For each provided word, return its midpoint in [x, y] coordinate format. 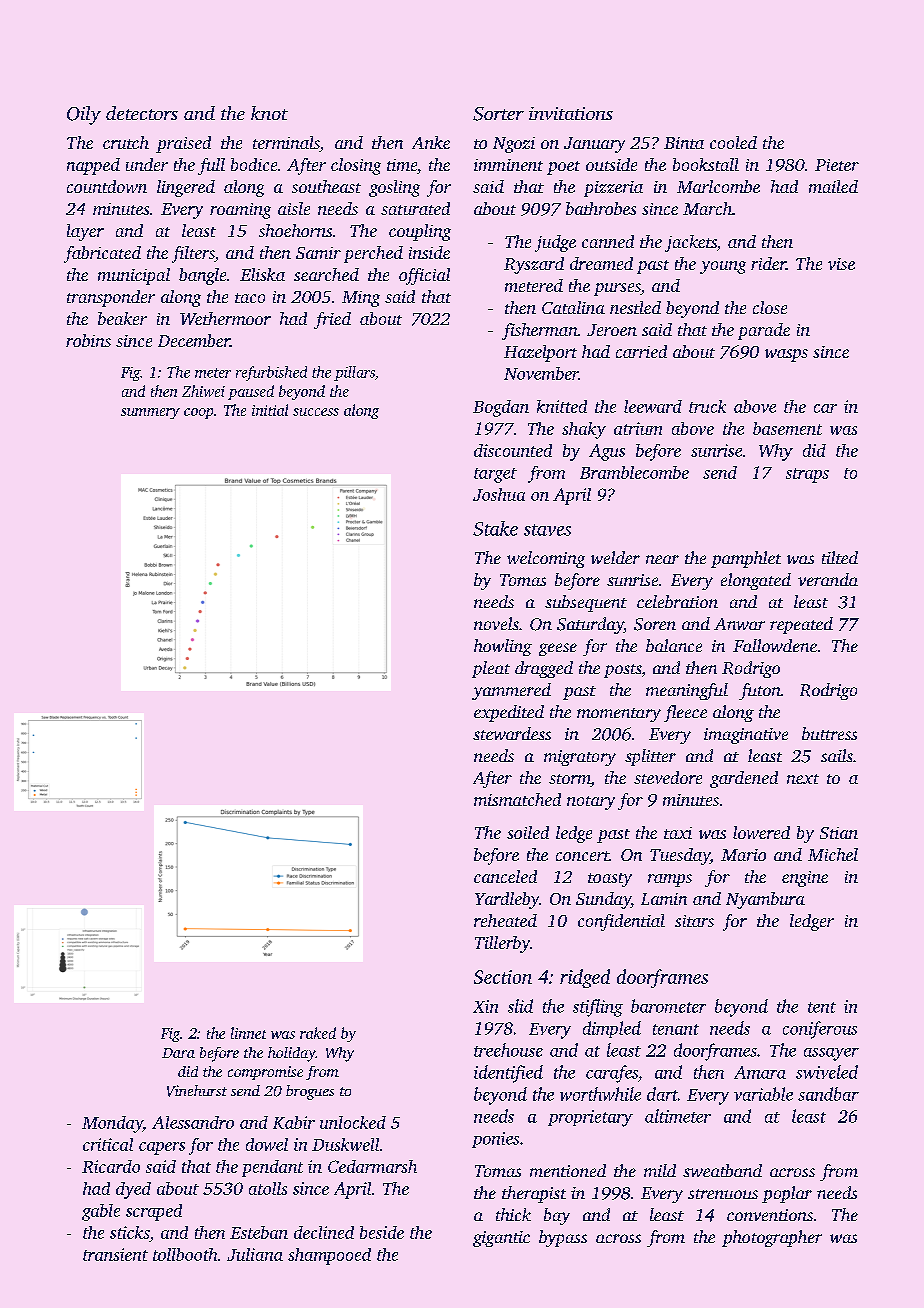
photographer [772, 1238]
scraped [154, 1212]
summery [150, 413]
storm [569, 779]
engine [805, 879]
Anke [431, 142]
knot [269, 113]
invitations [571, 113]
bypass [563, 1238]
